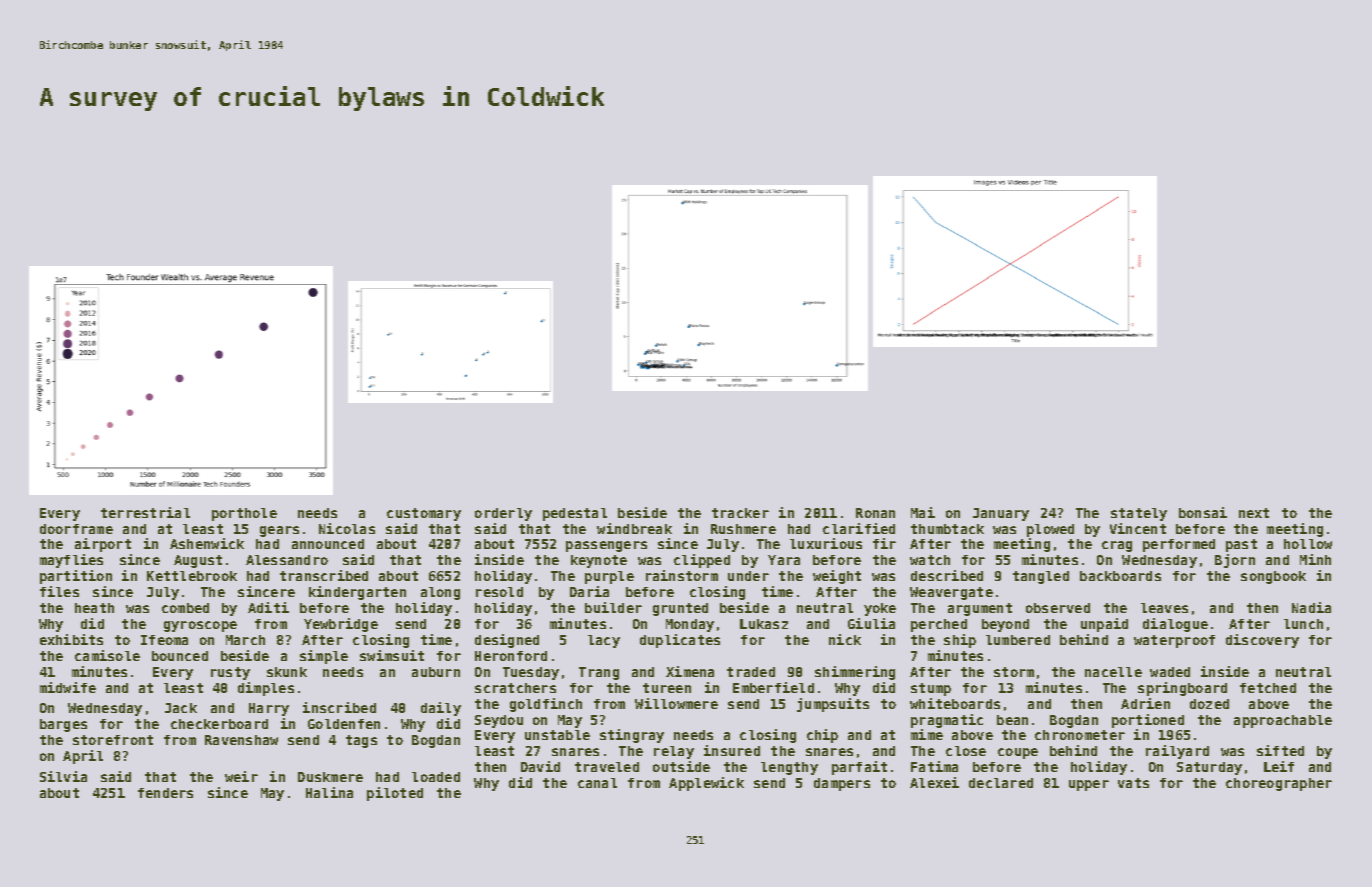 The height and width of the screenshot is (887, 1372). I want to click on keynote, so click(599, 561).
